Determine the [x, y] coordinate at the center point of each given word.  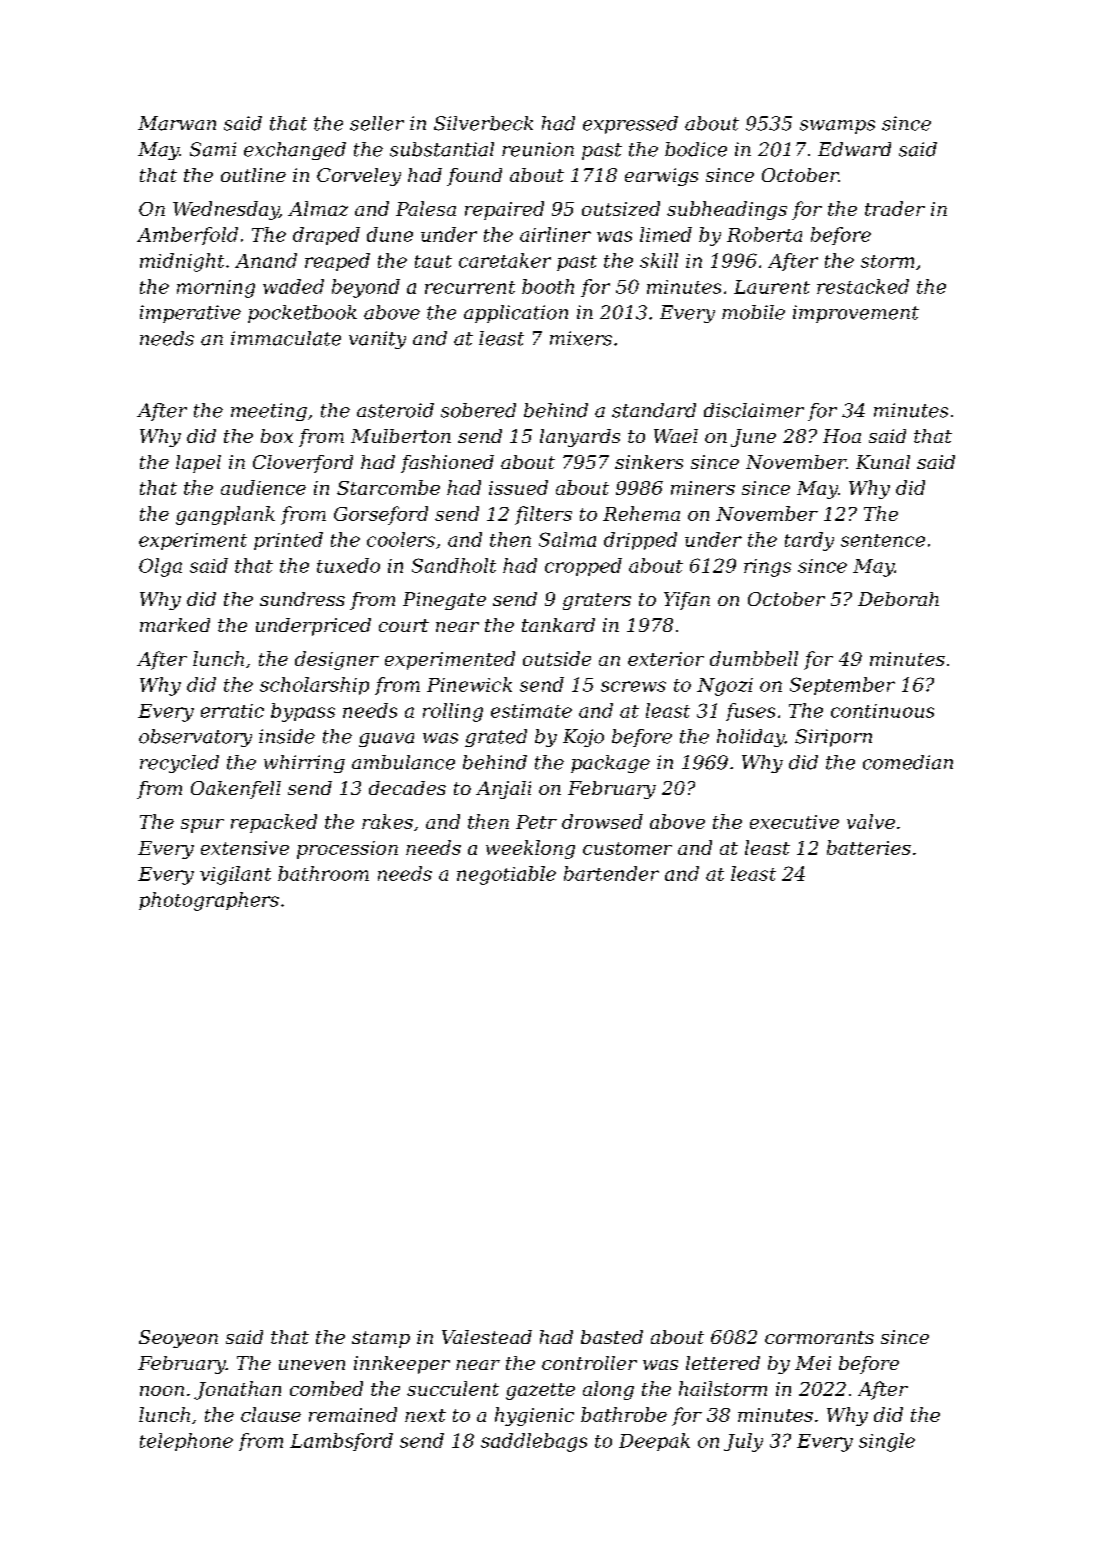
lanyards [580, 438]
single [887, 1442]
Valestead [487, 1337]
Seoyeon [178, 1339]
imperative [190, 314]
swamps [837, 127]
